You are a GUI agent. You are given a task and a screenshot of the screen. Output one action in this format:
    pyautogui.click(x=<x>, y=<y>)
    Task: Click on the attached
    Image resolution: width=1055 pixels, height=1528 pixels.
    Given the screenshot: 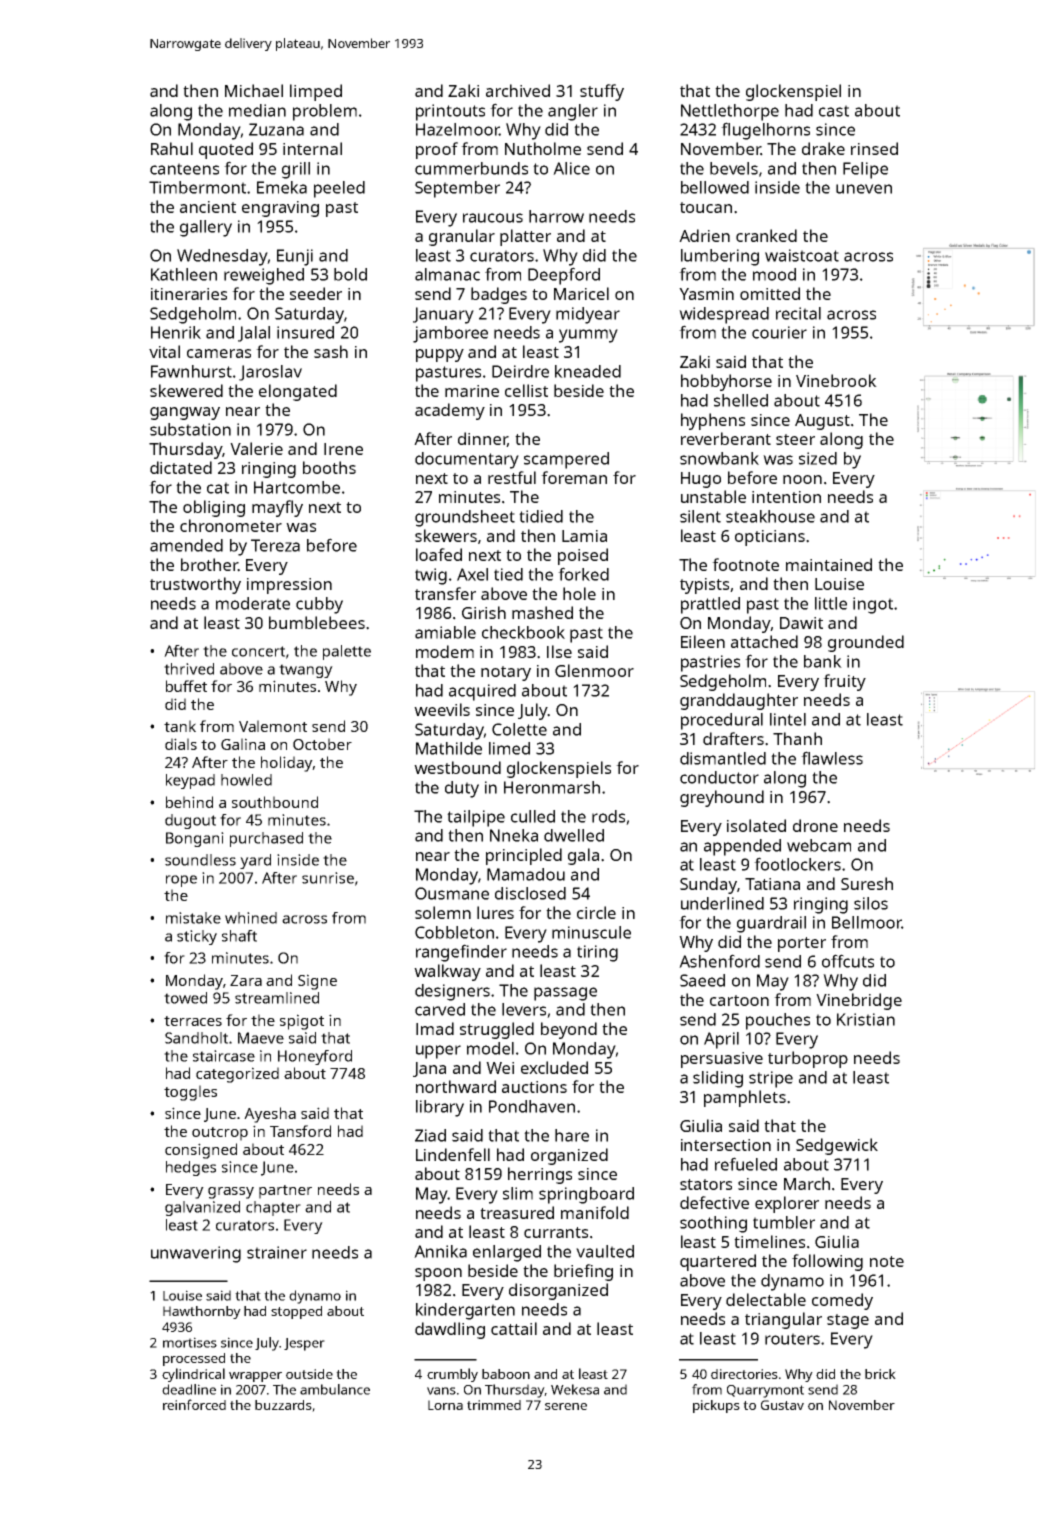 What is the action you would take?
    pyautogui.click(x=764, y=641)
